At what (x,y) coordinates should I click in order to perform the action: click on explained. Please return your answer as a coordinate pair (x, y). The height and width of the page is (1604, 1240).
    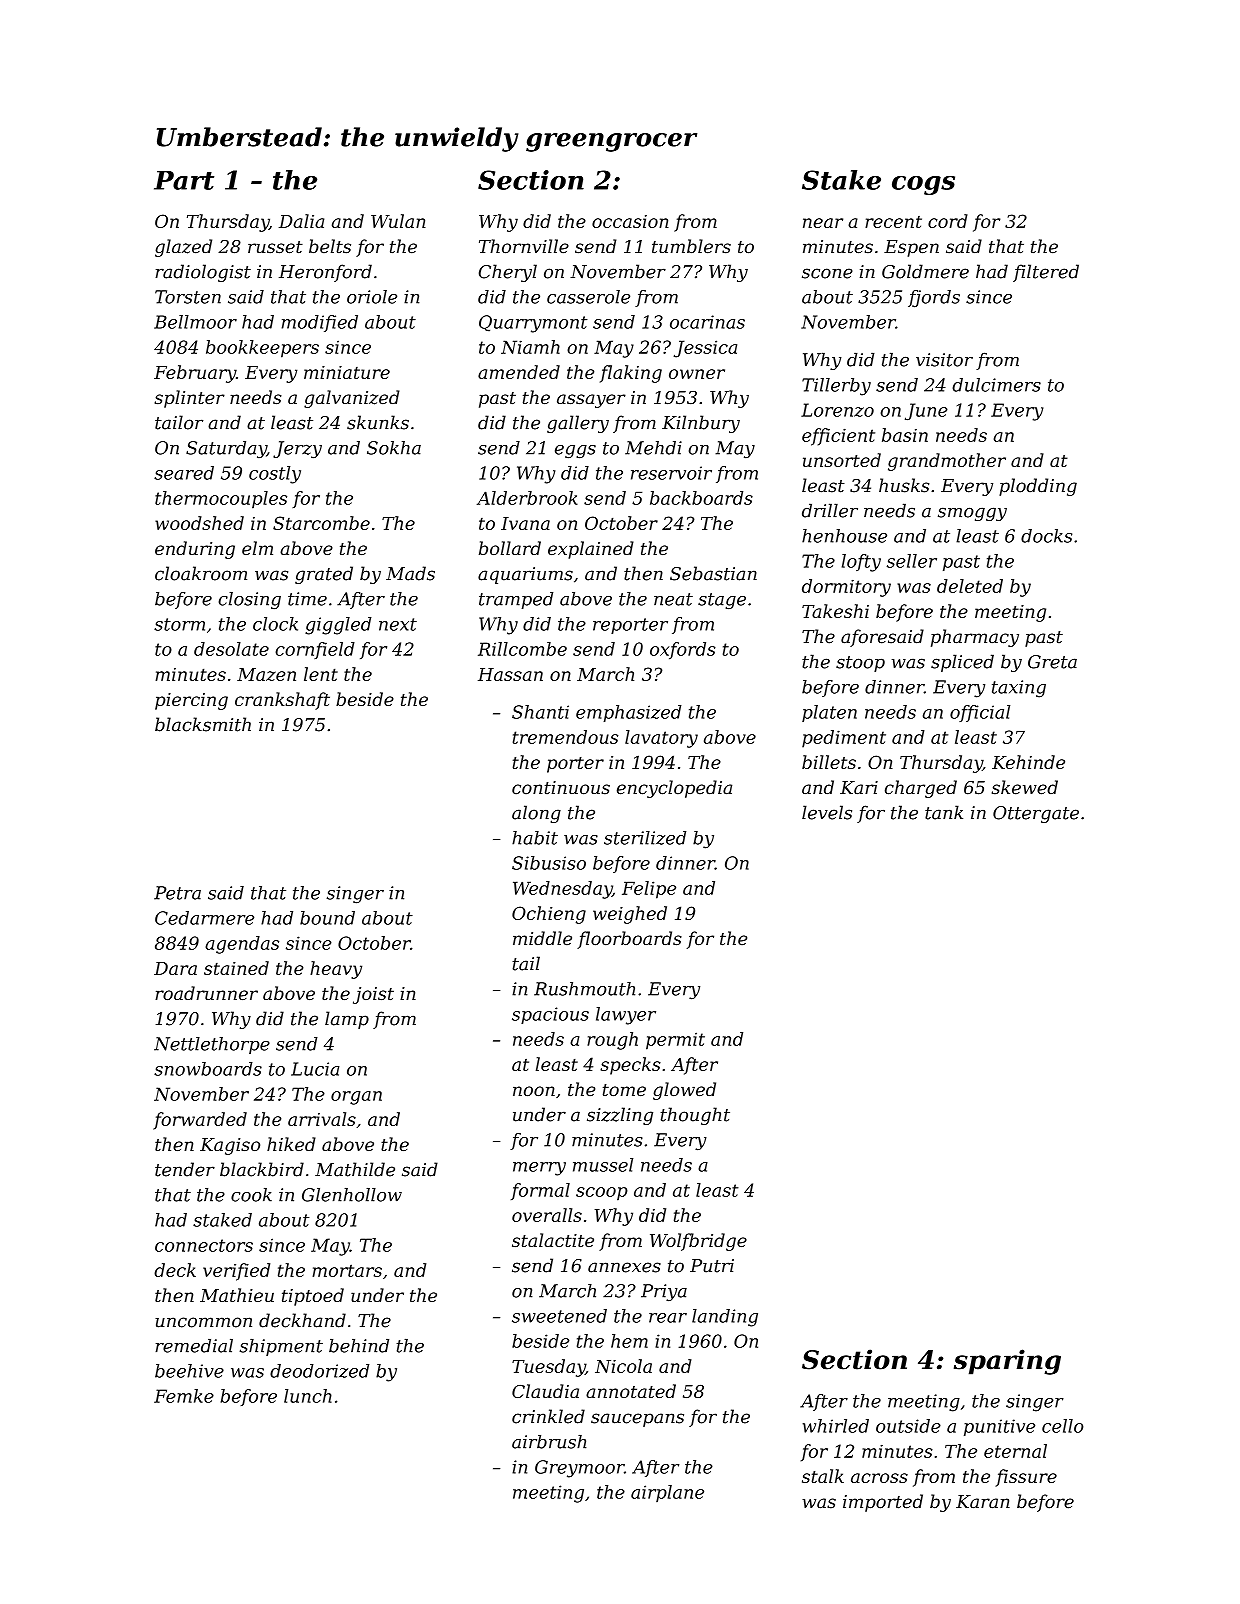
    Looking at the image, I should click on (591, 550).
